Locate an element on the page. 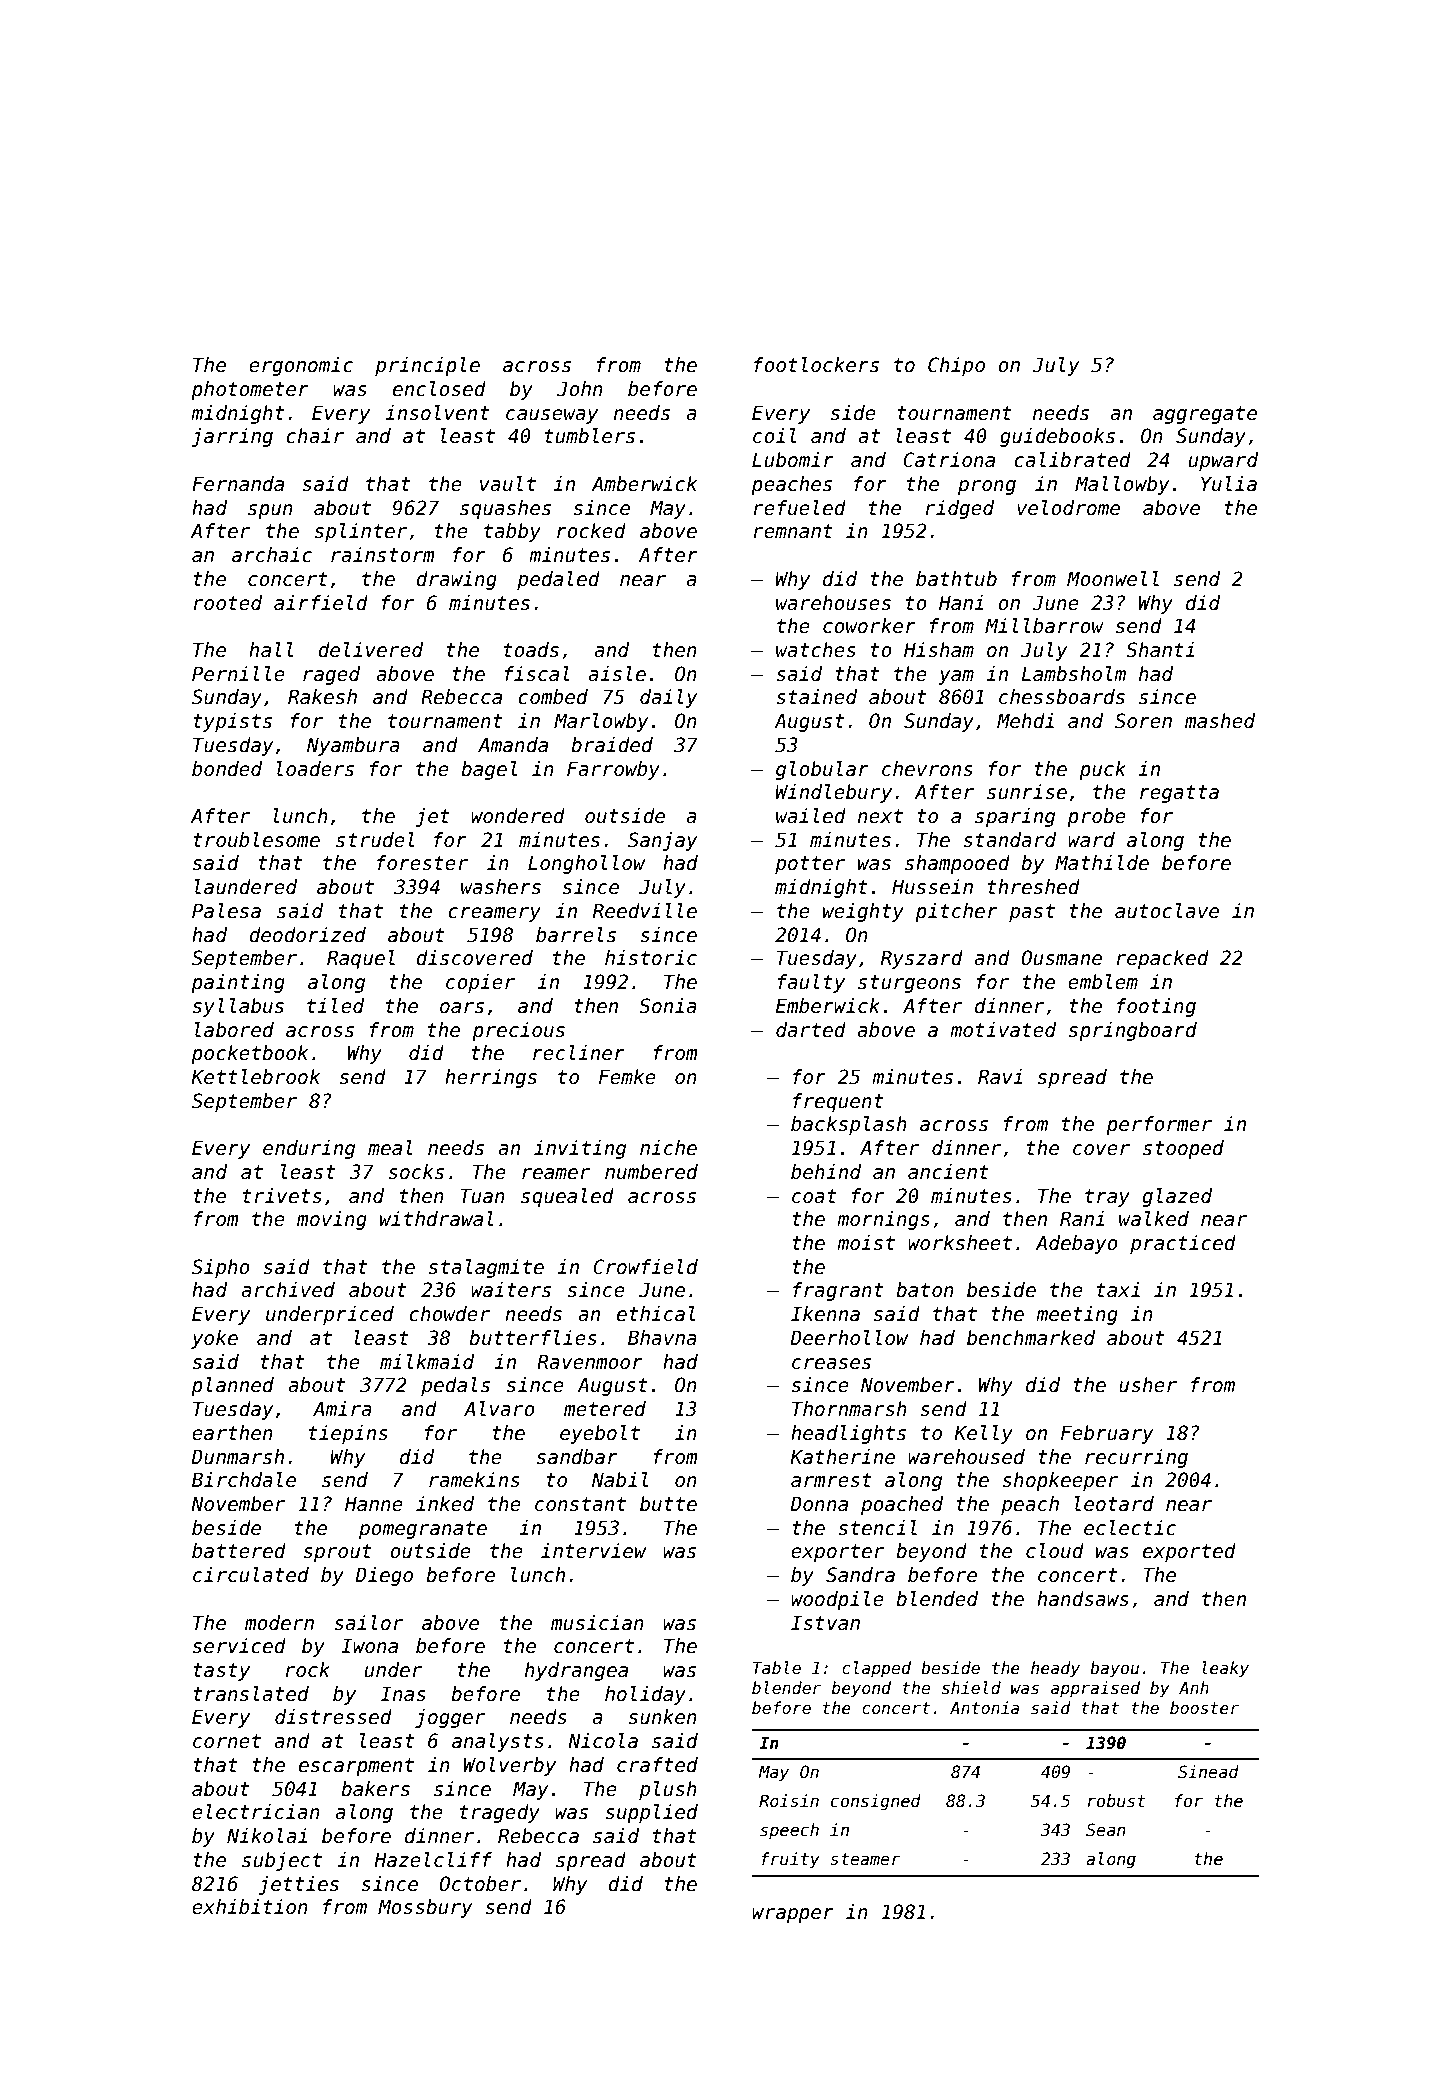  John is located at coordinates (580, 389).
